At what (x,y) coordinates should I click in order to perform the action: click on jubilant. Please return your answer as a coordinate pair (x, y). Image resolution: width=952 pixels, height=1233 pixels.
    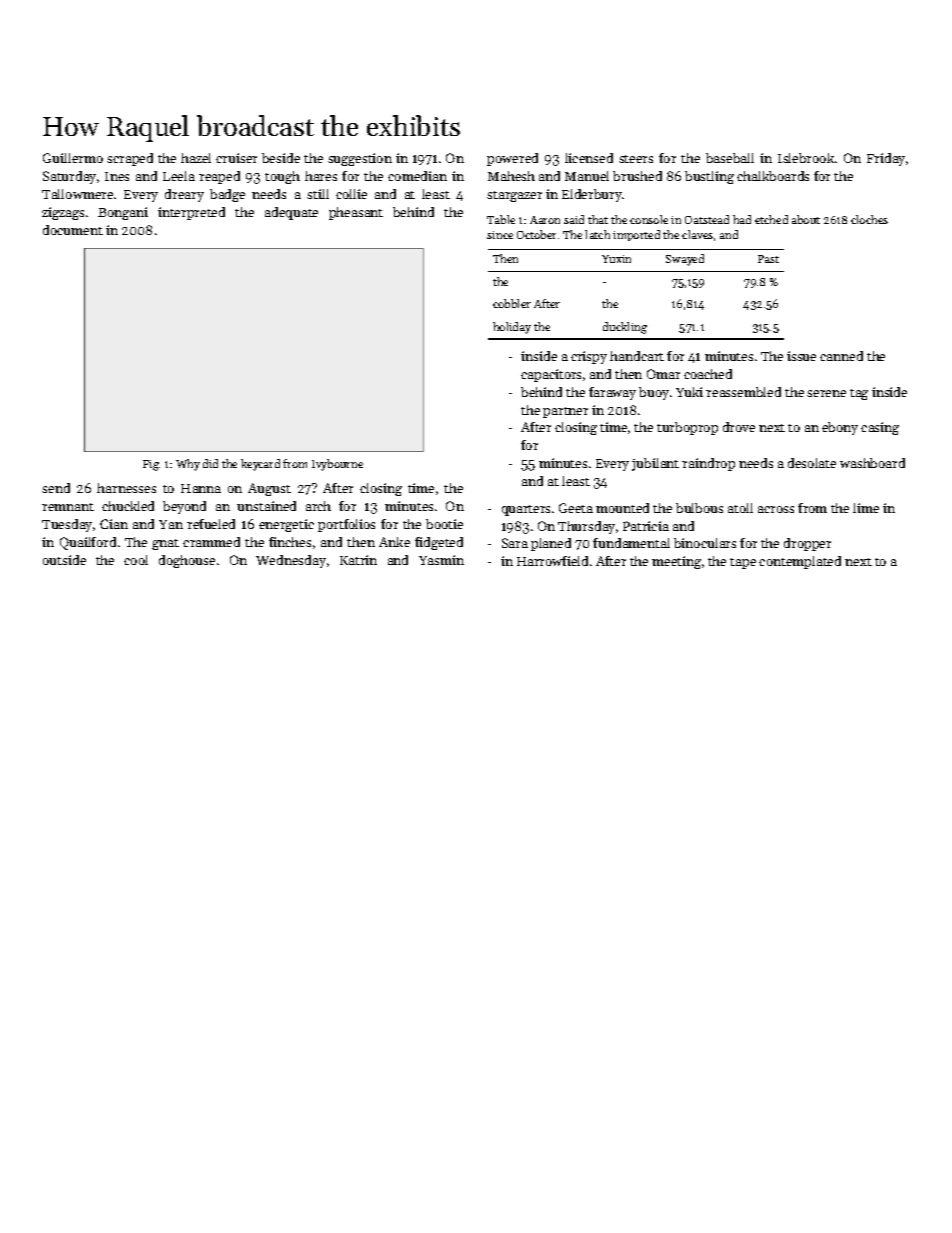
    Looking at the image, I should click on (655, 464).
